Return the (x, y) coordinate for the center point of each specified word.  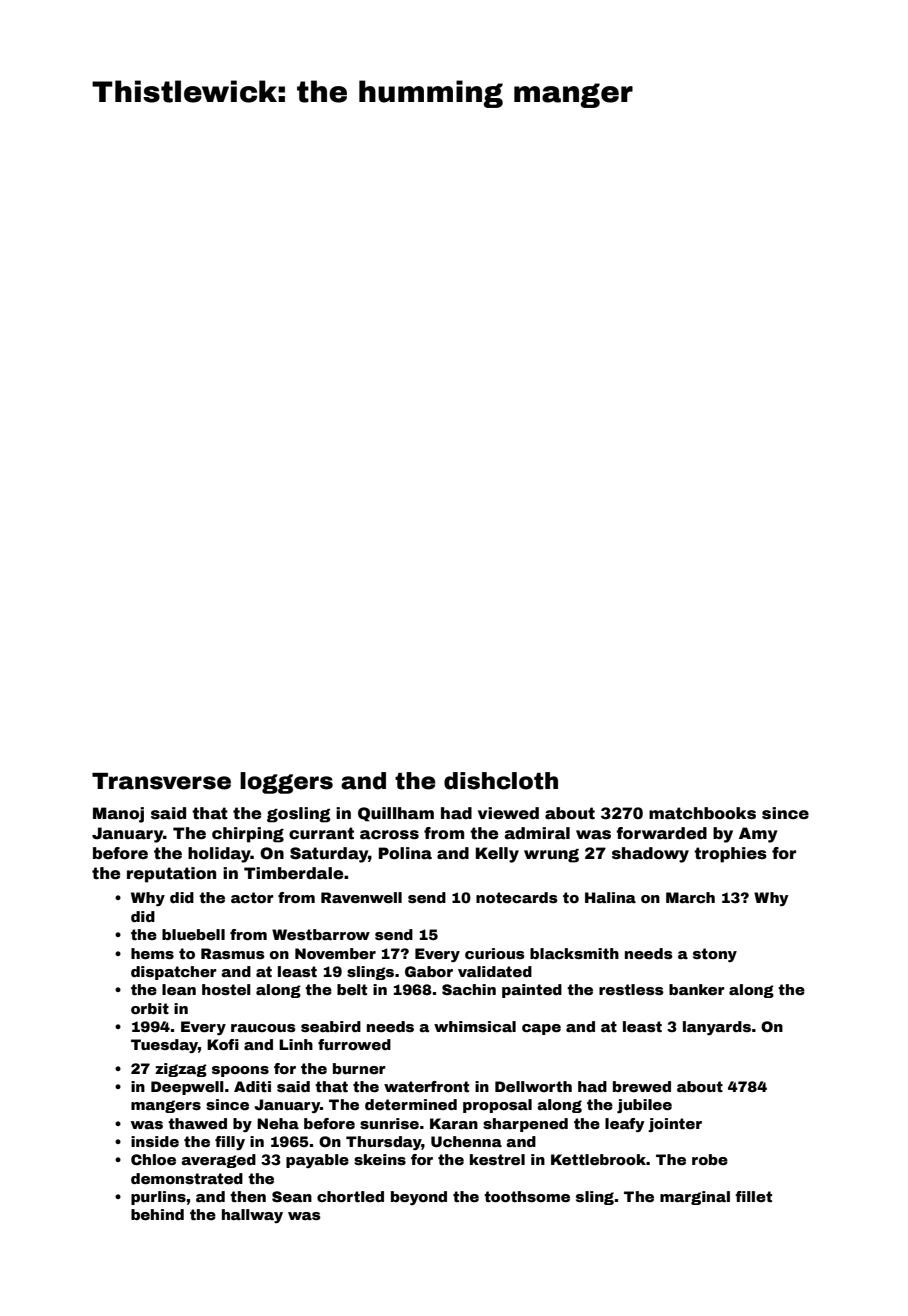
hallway (252, 1216)
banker (697, 989)
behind (157, 1214)
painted (532, 991)
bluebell (193, 934)
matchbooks (702, 813)
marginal (695, 1198)
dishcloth (501, 781)
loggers (286, 783)
